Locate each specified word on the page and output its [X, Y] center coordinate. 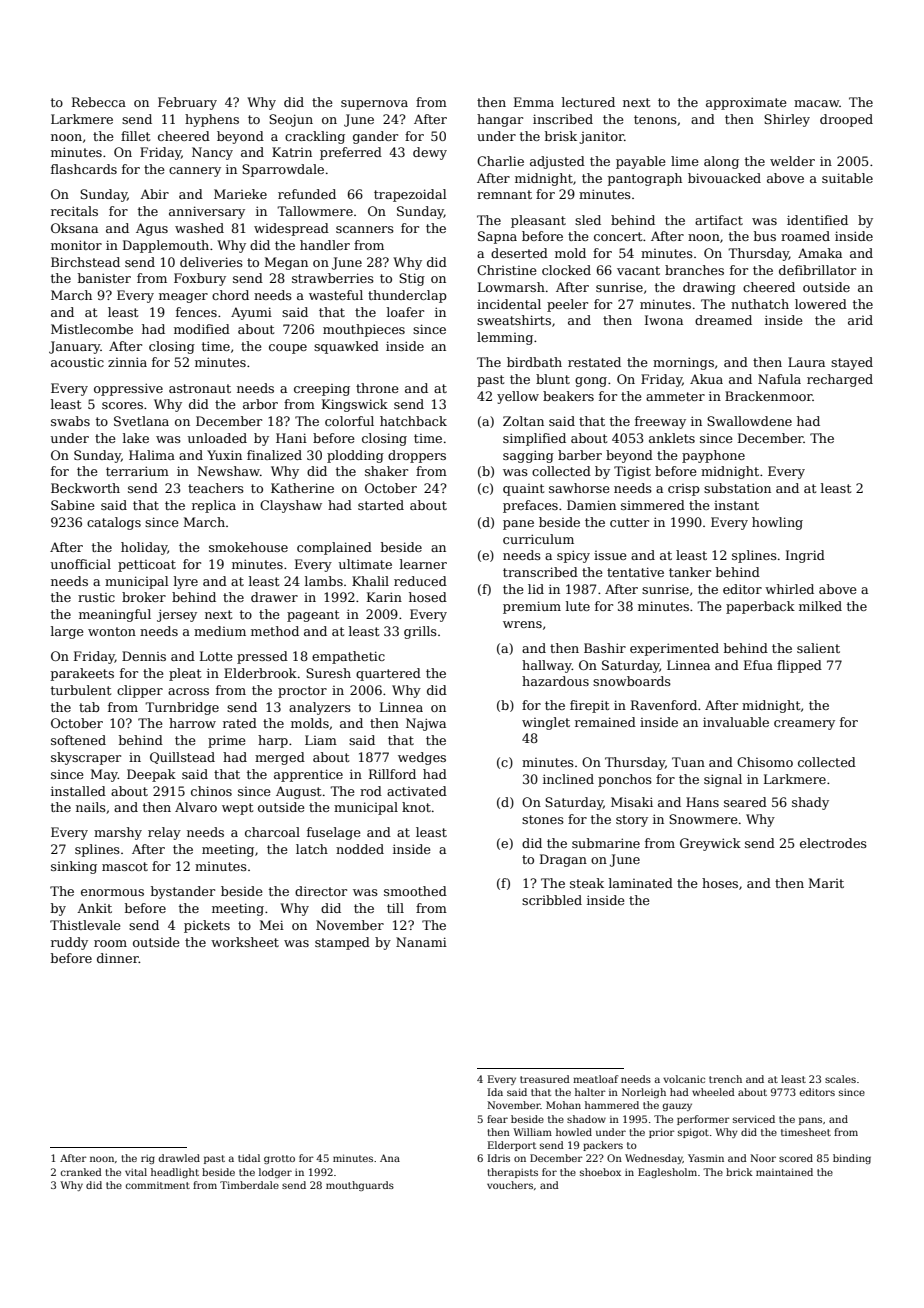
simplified [534, 439]
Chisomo [765, 762]
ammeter [675, 396]
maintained [784, 1172]
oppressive [128, 389]
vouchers [510, 1185]
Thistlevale [85, 925]
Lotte [216, 656]
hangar [500, 120]
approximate [746, 103]
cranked [81, 1172]
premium [532, 607]
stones [543, 819]
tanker [690, 572]
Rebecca [99, 102]
